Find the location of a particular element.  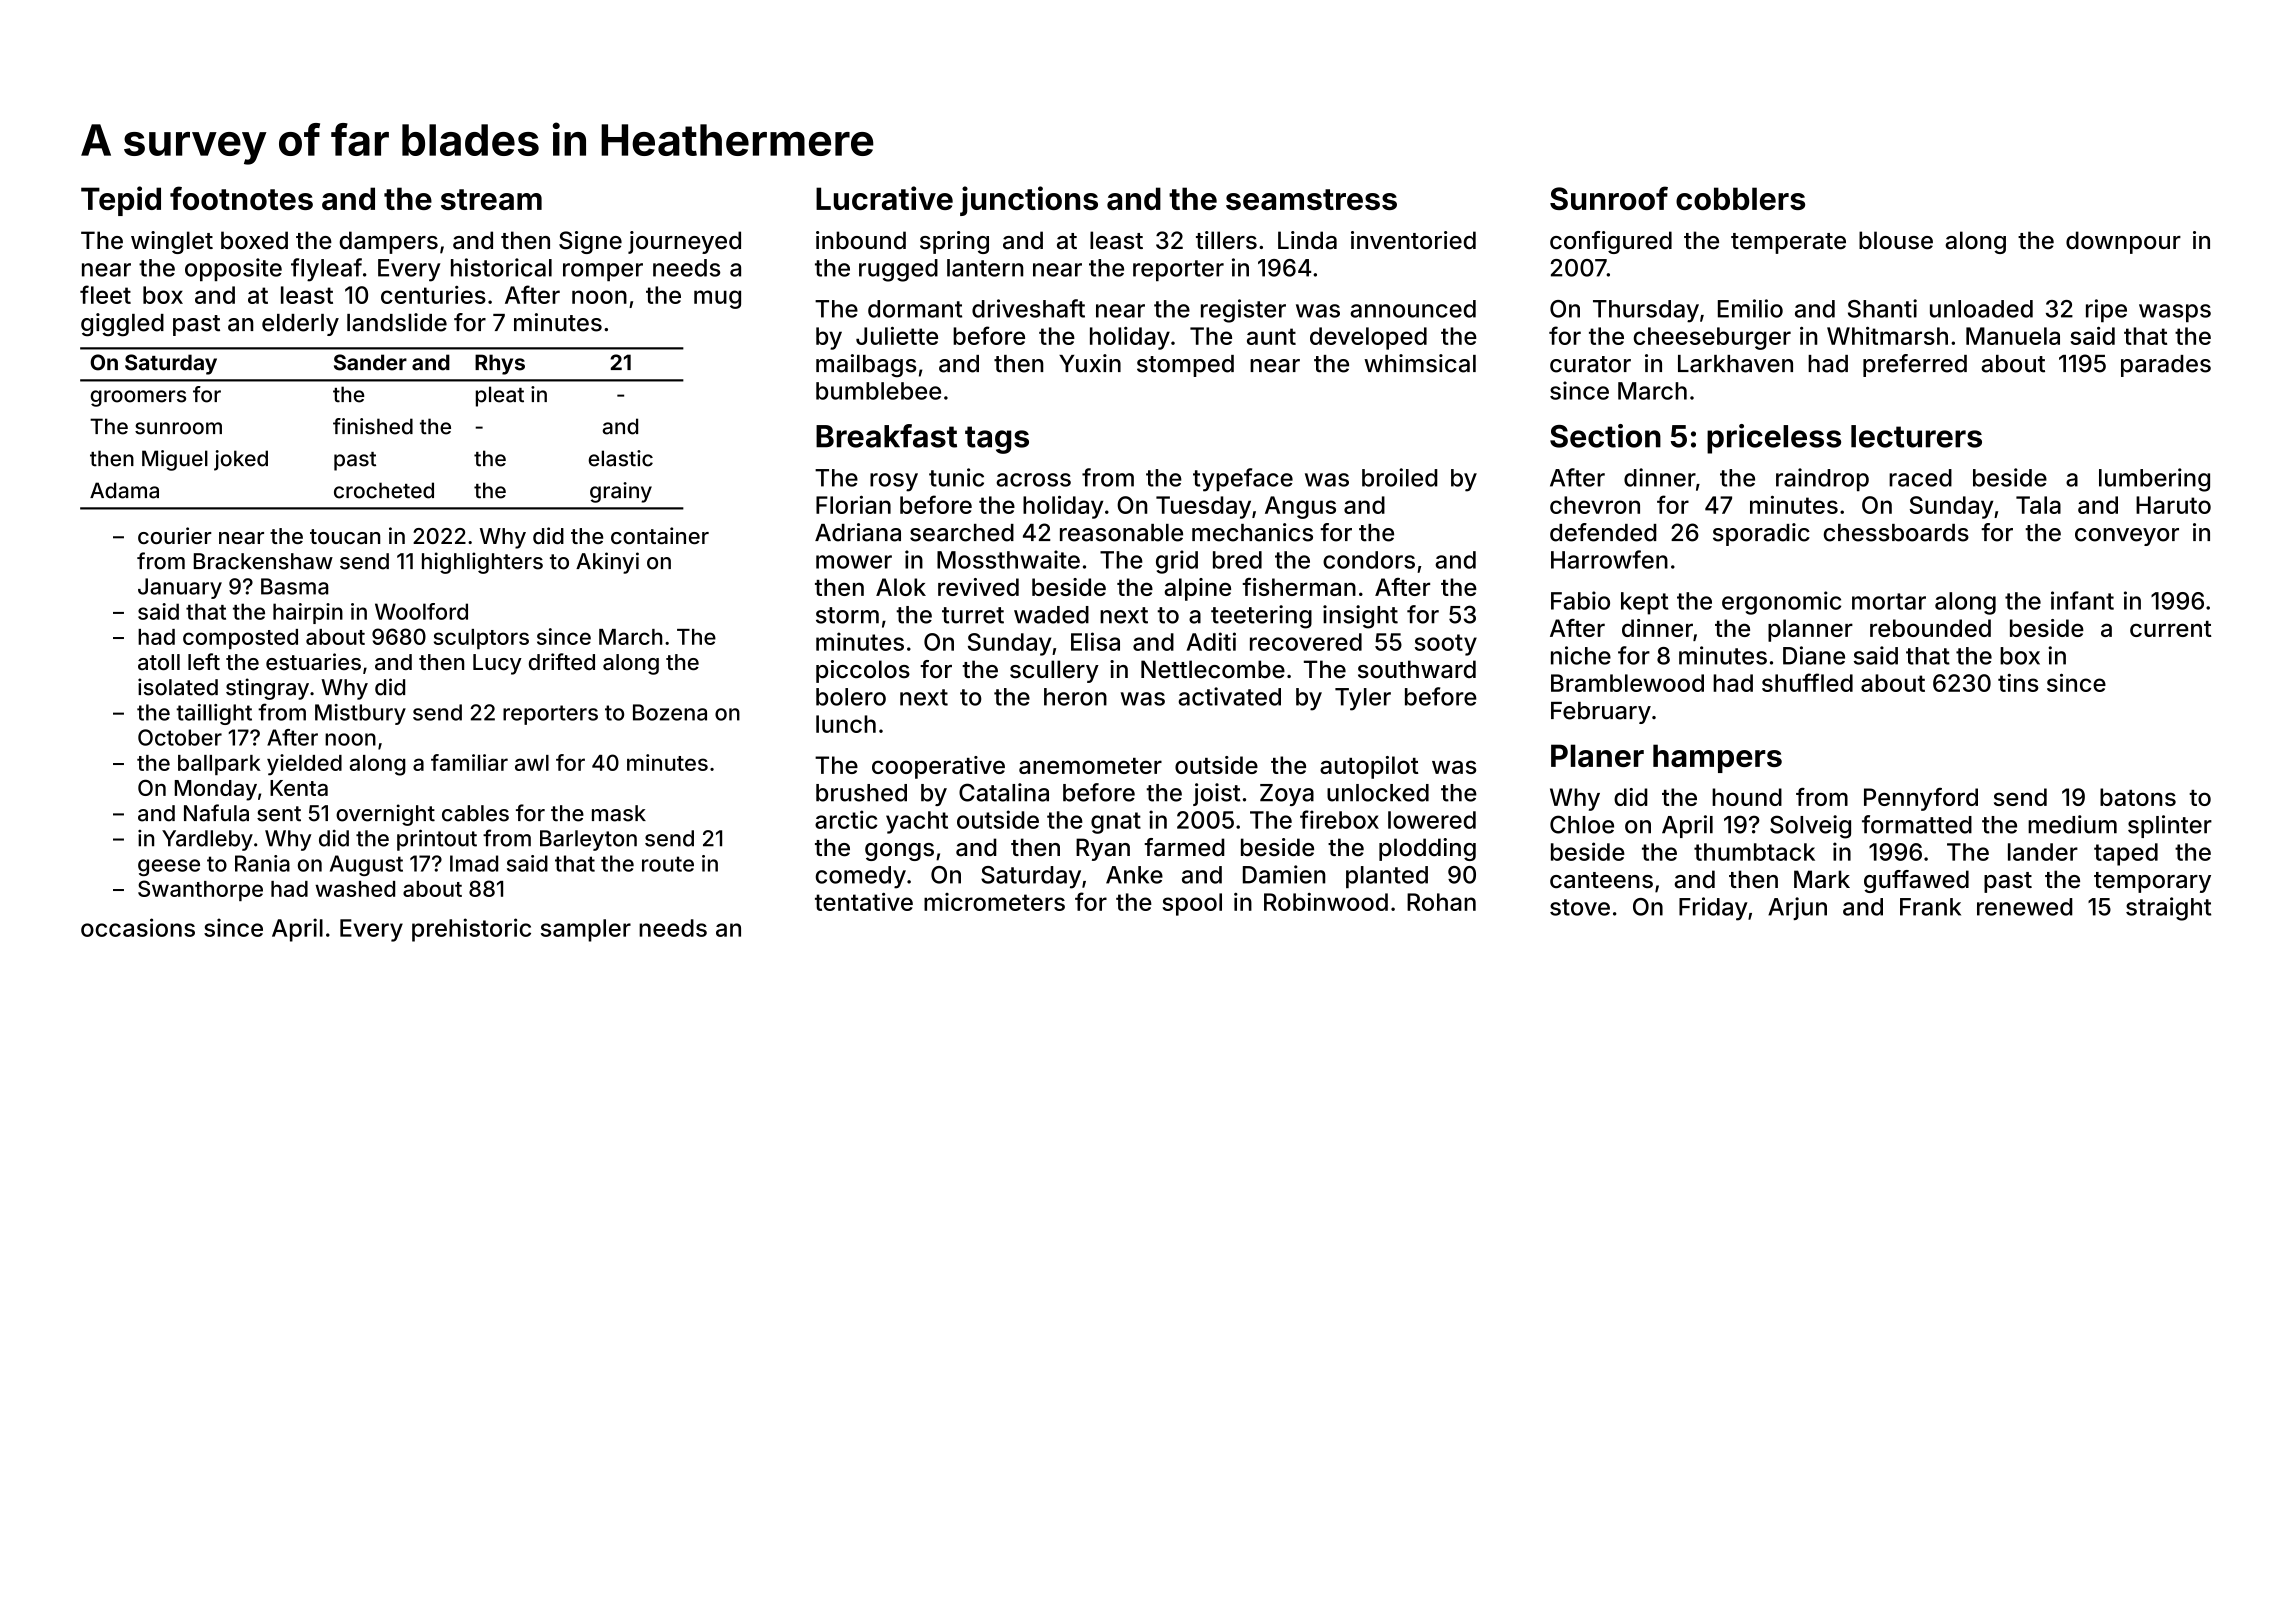

Juliette is located at coordinates (897, 336).
